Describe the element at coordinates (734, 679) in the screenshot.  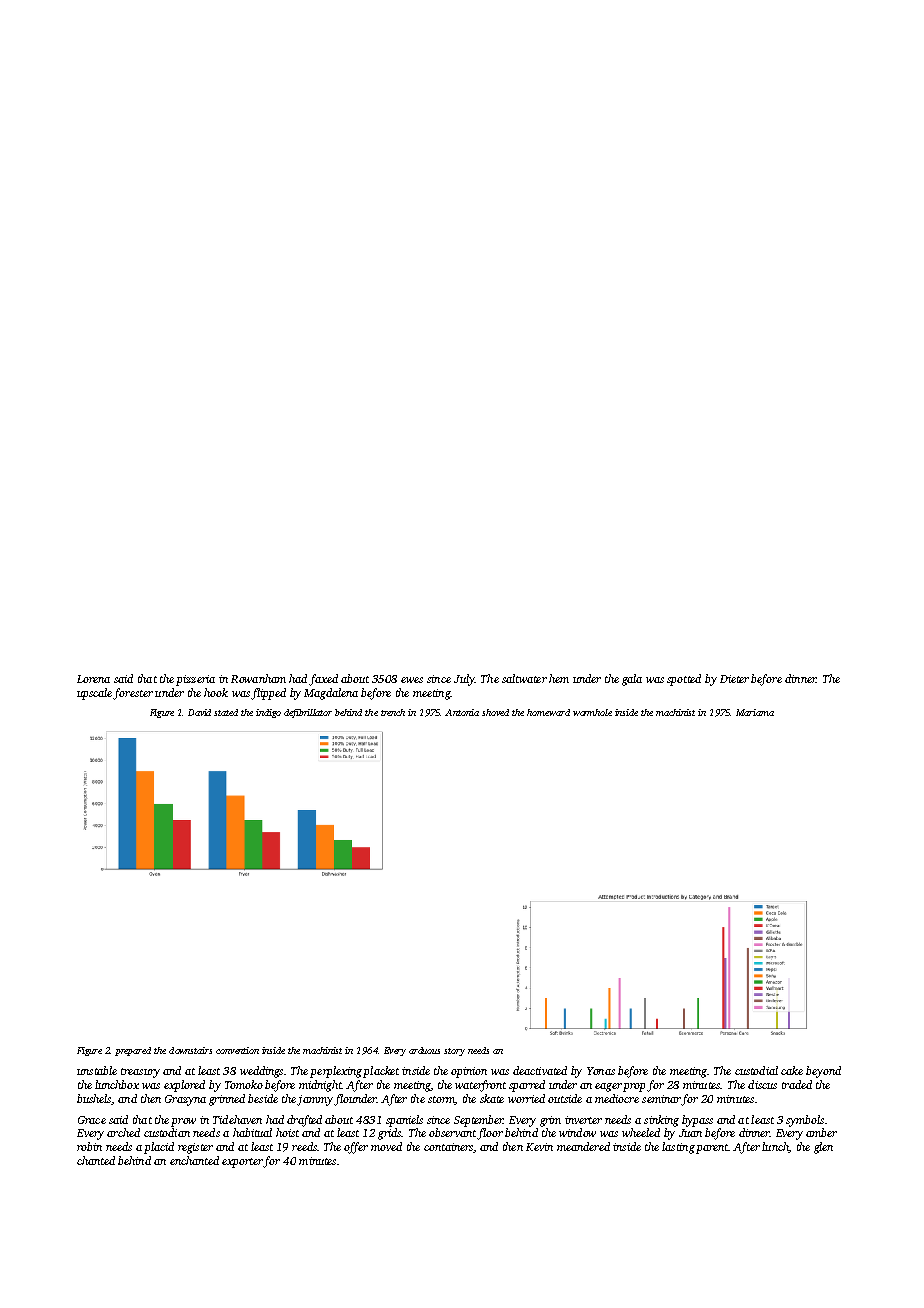
I see `Dieter` at that location.
